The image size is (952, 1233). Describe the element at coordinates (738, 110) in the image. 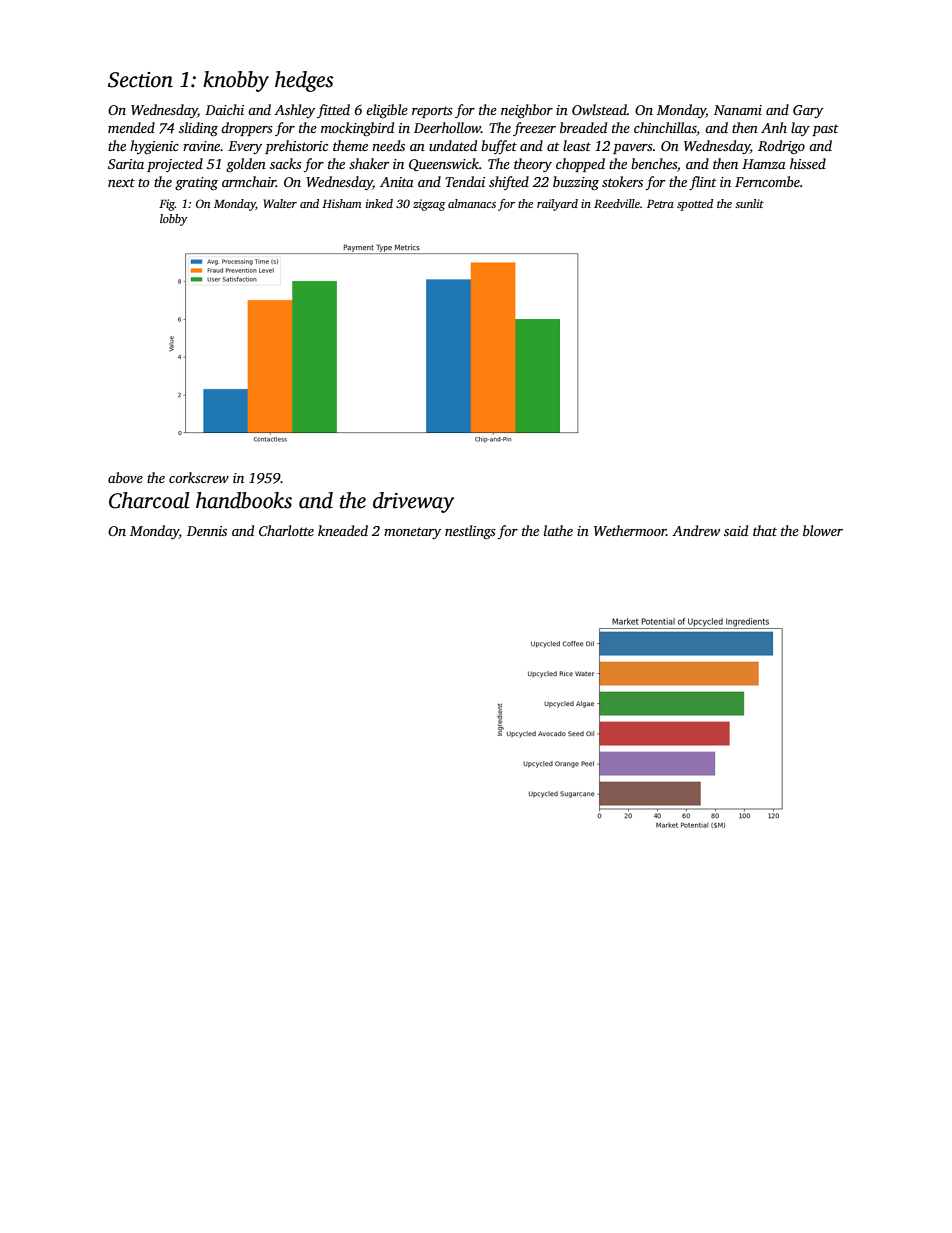

I see `Nanami` at that location.
